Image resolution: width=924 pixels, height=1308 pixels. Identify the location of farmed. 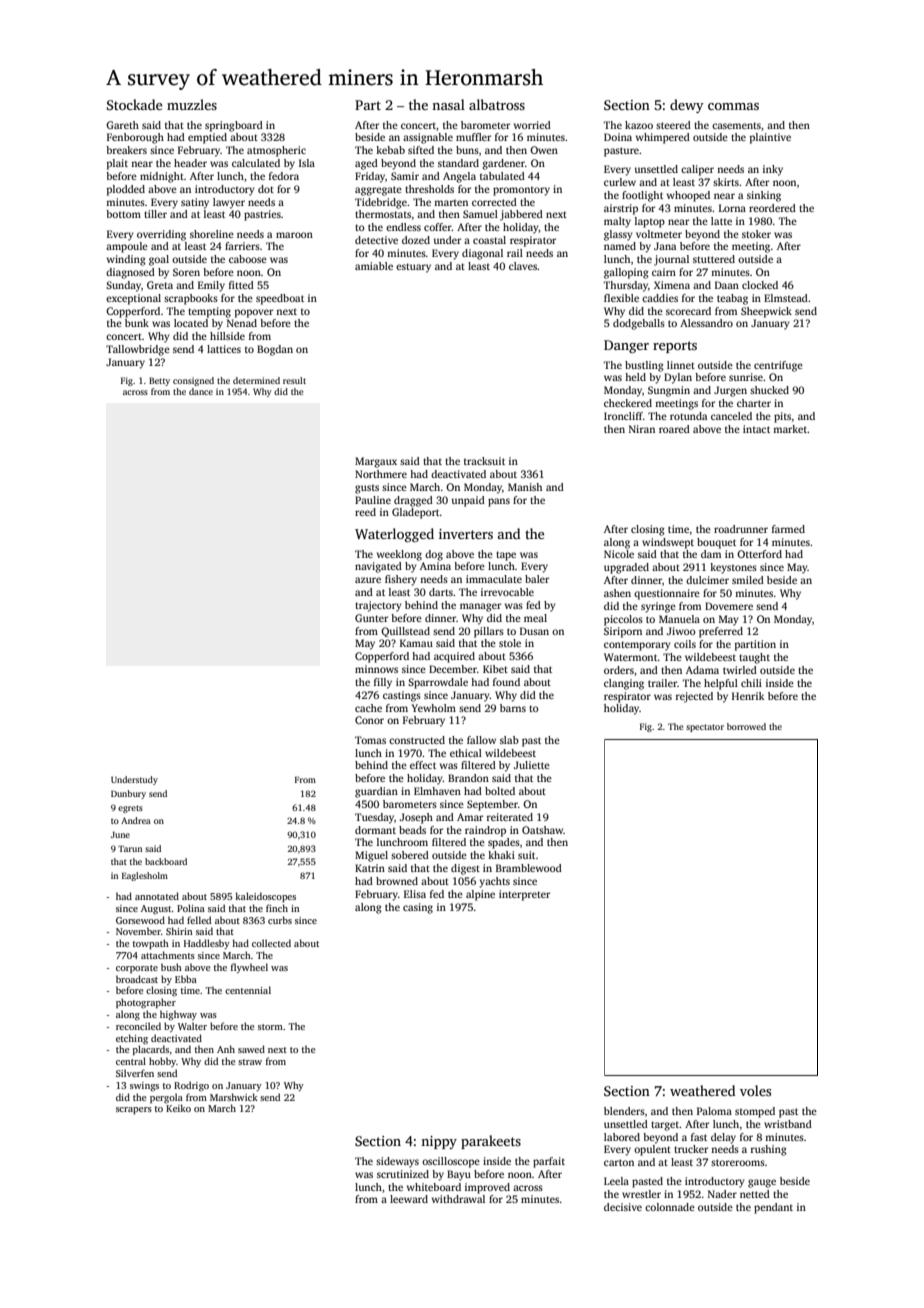
(788, 529).
